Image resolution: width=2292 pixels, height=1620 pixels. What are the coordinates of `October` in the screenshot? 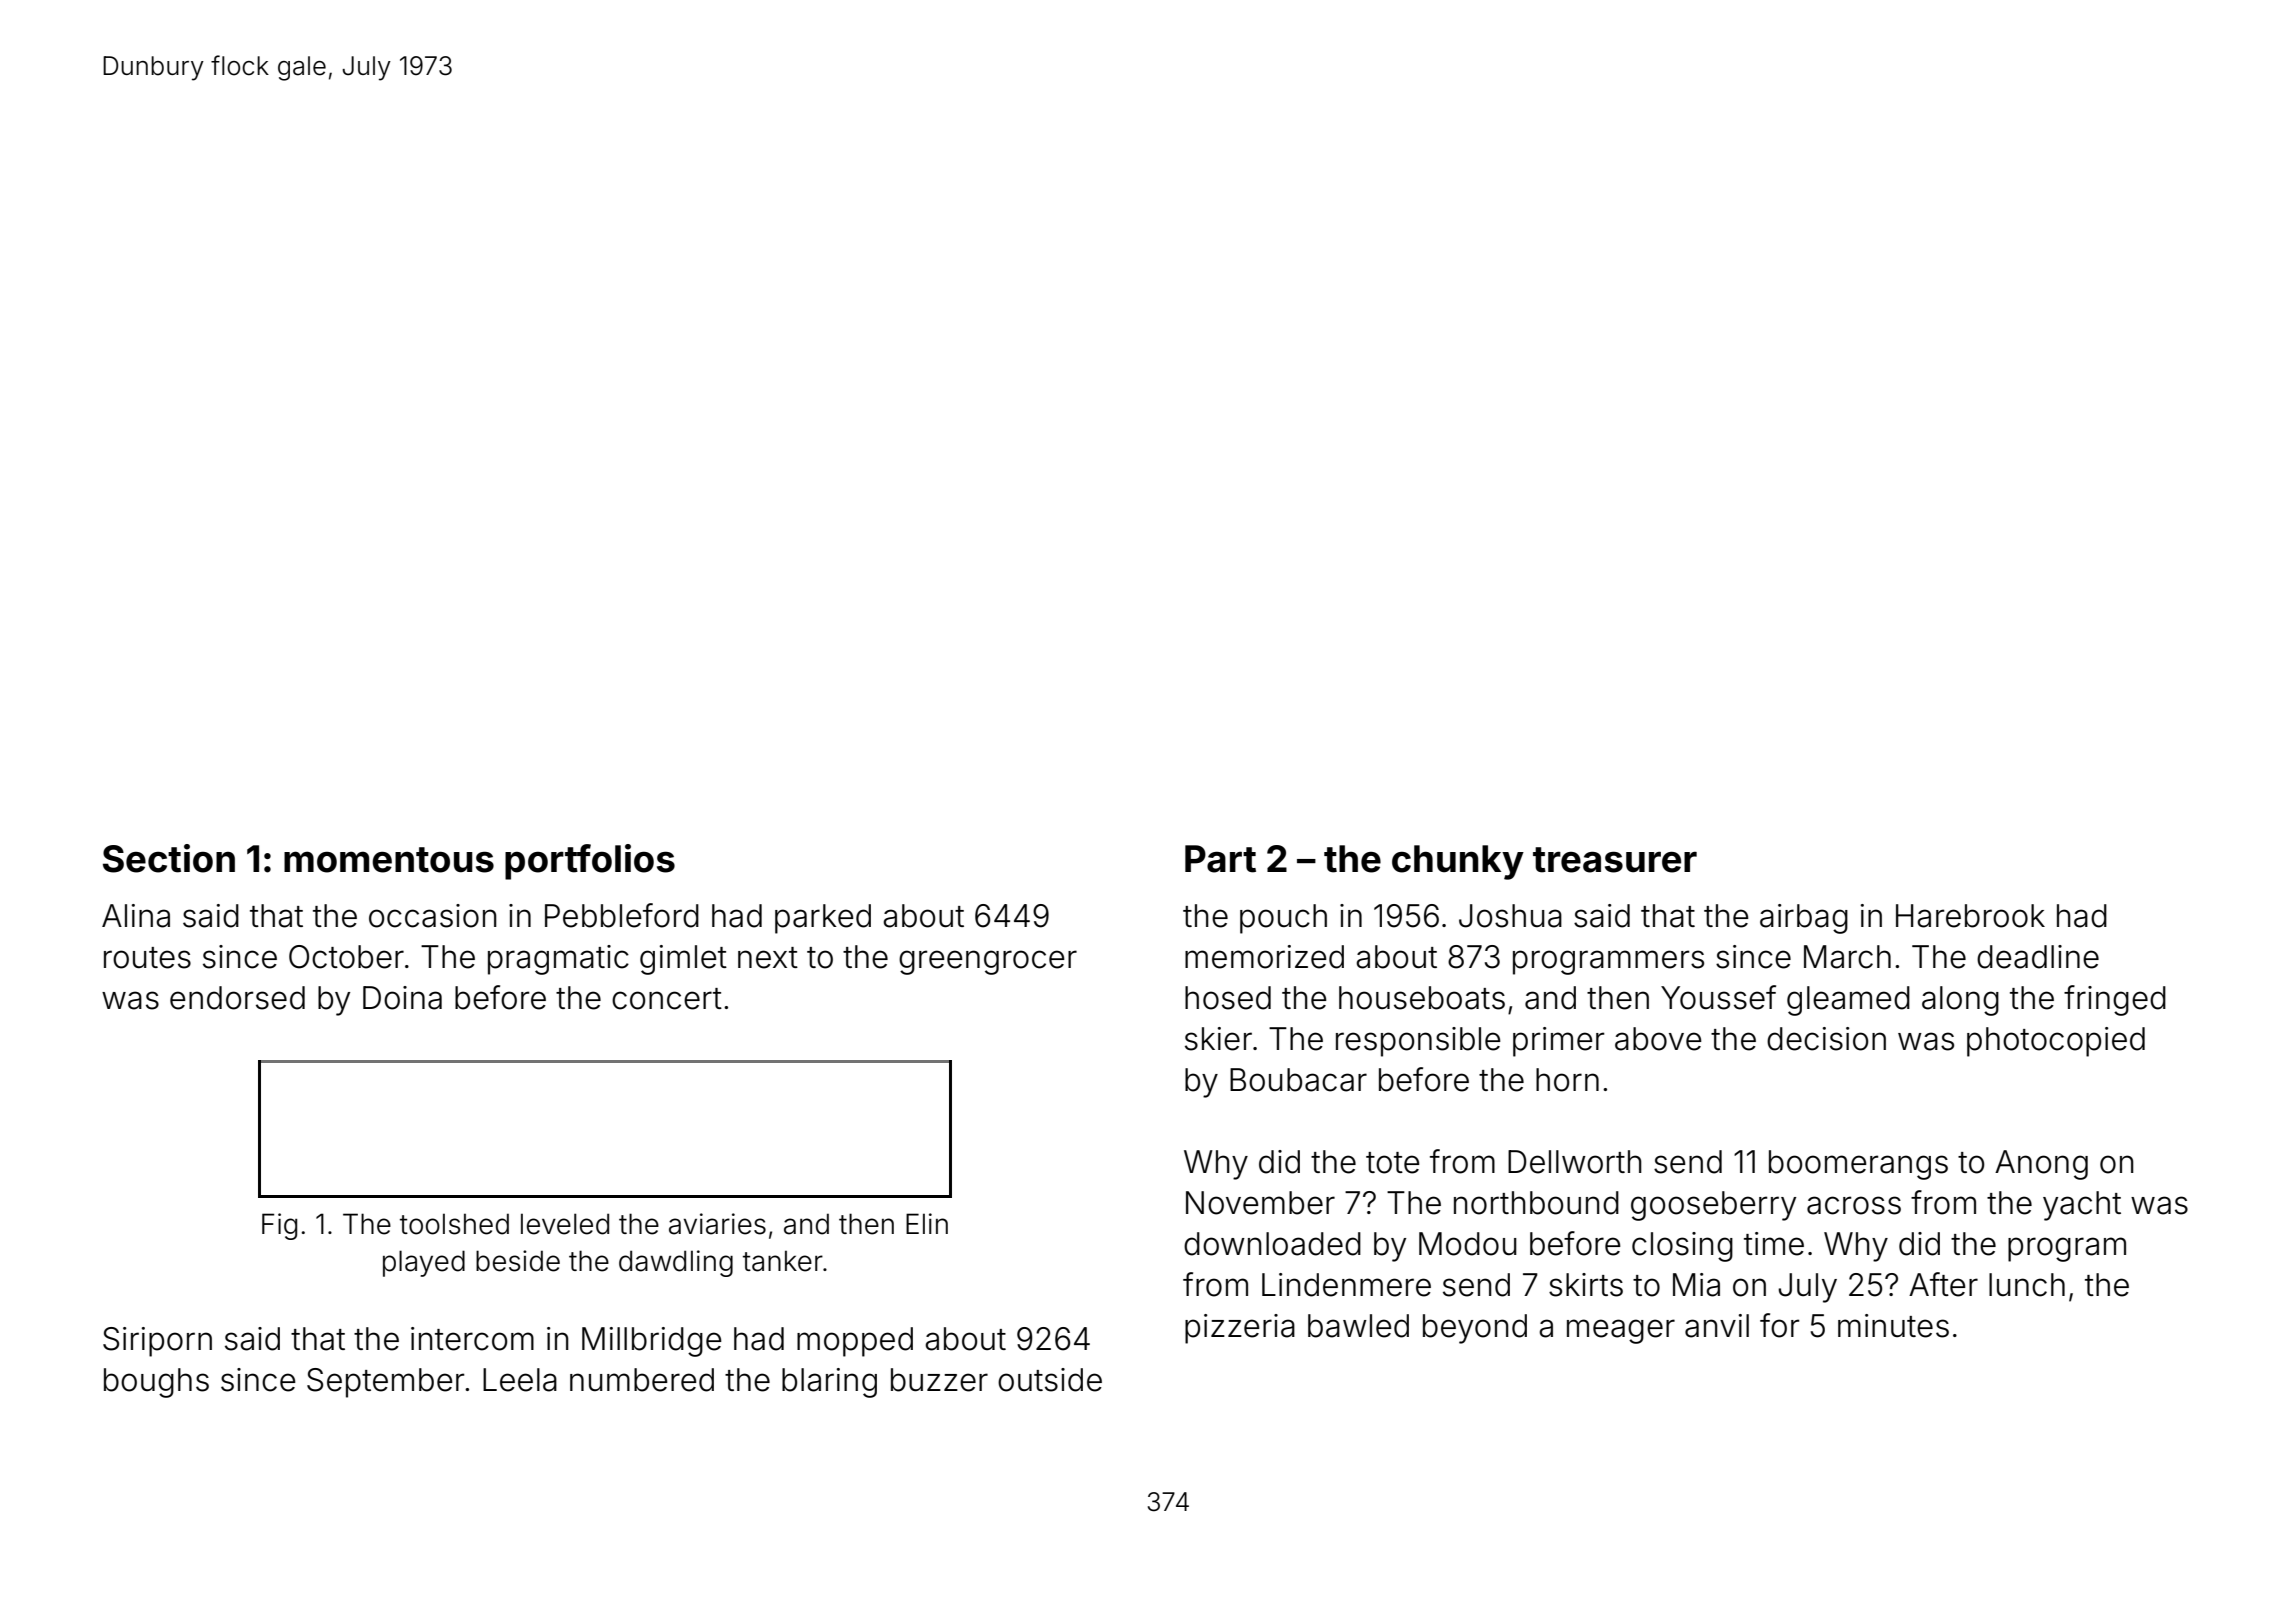 It's located at (346, 957).
